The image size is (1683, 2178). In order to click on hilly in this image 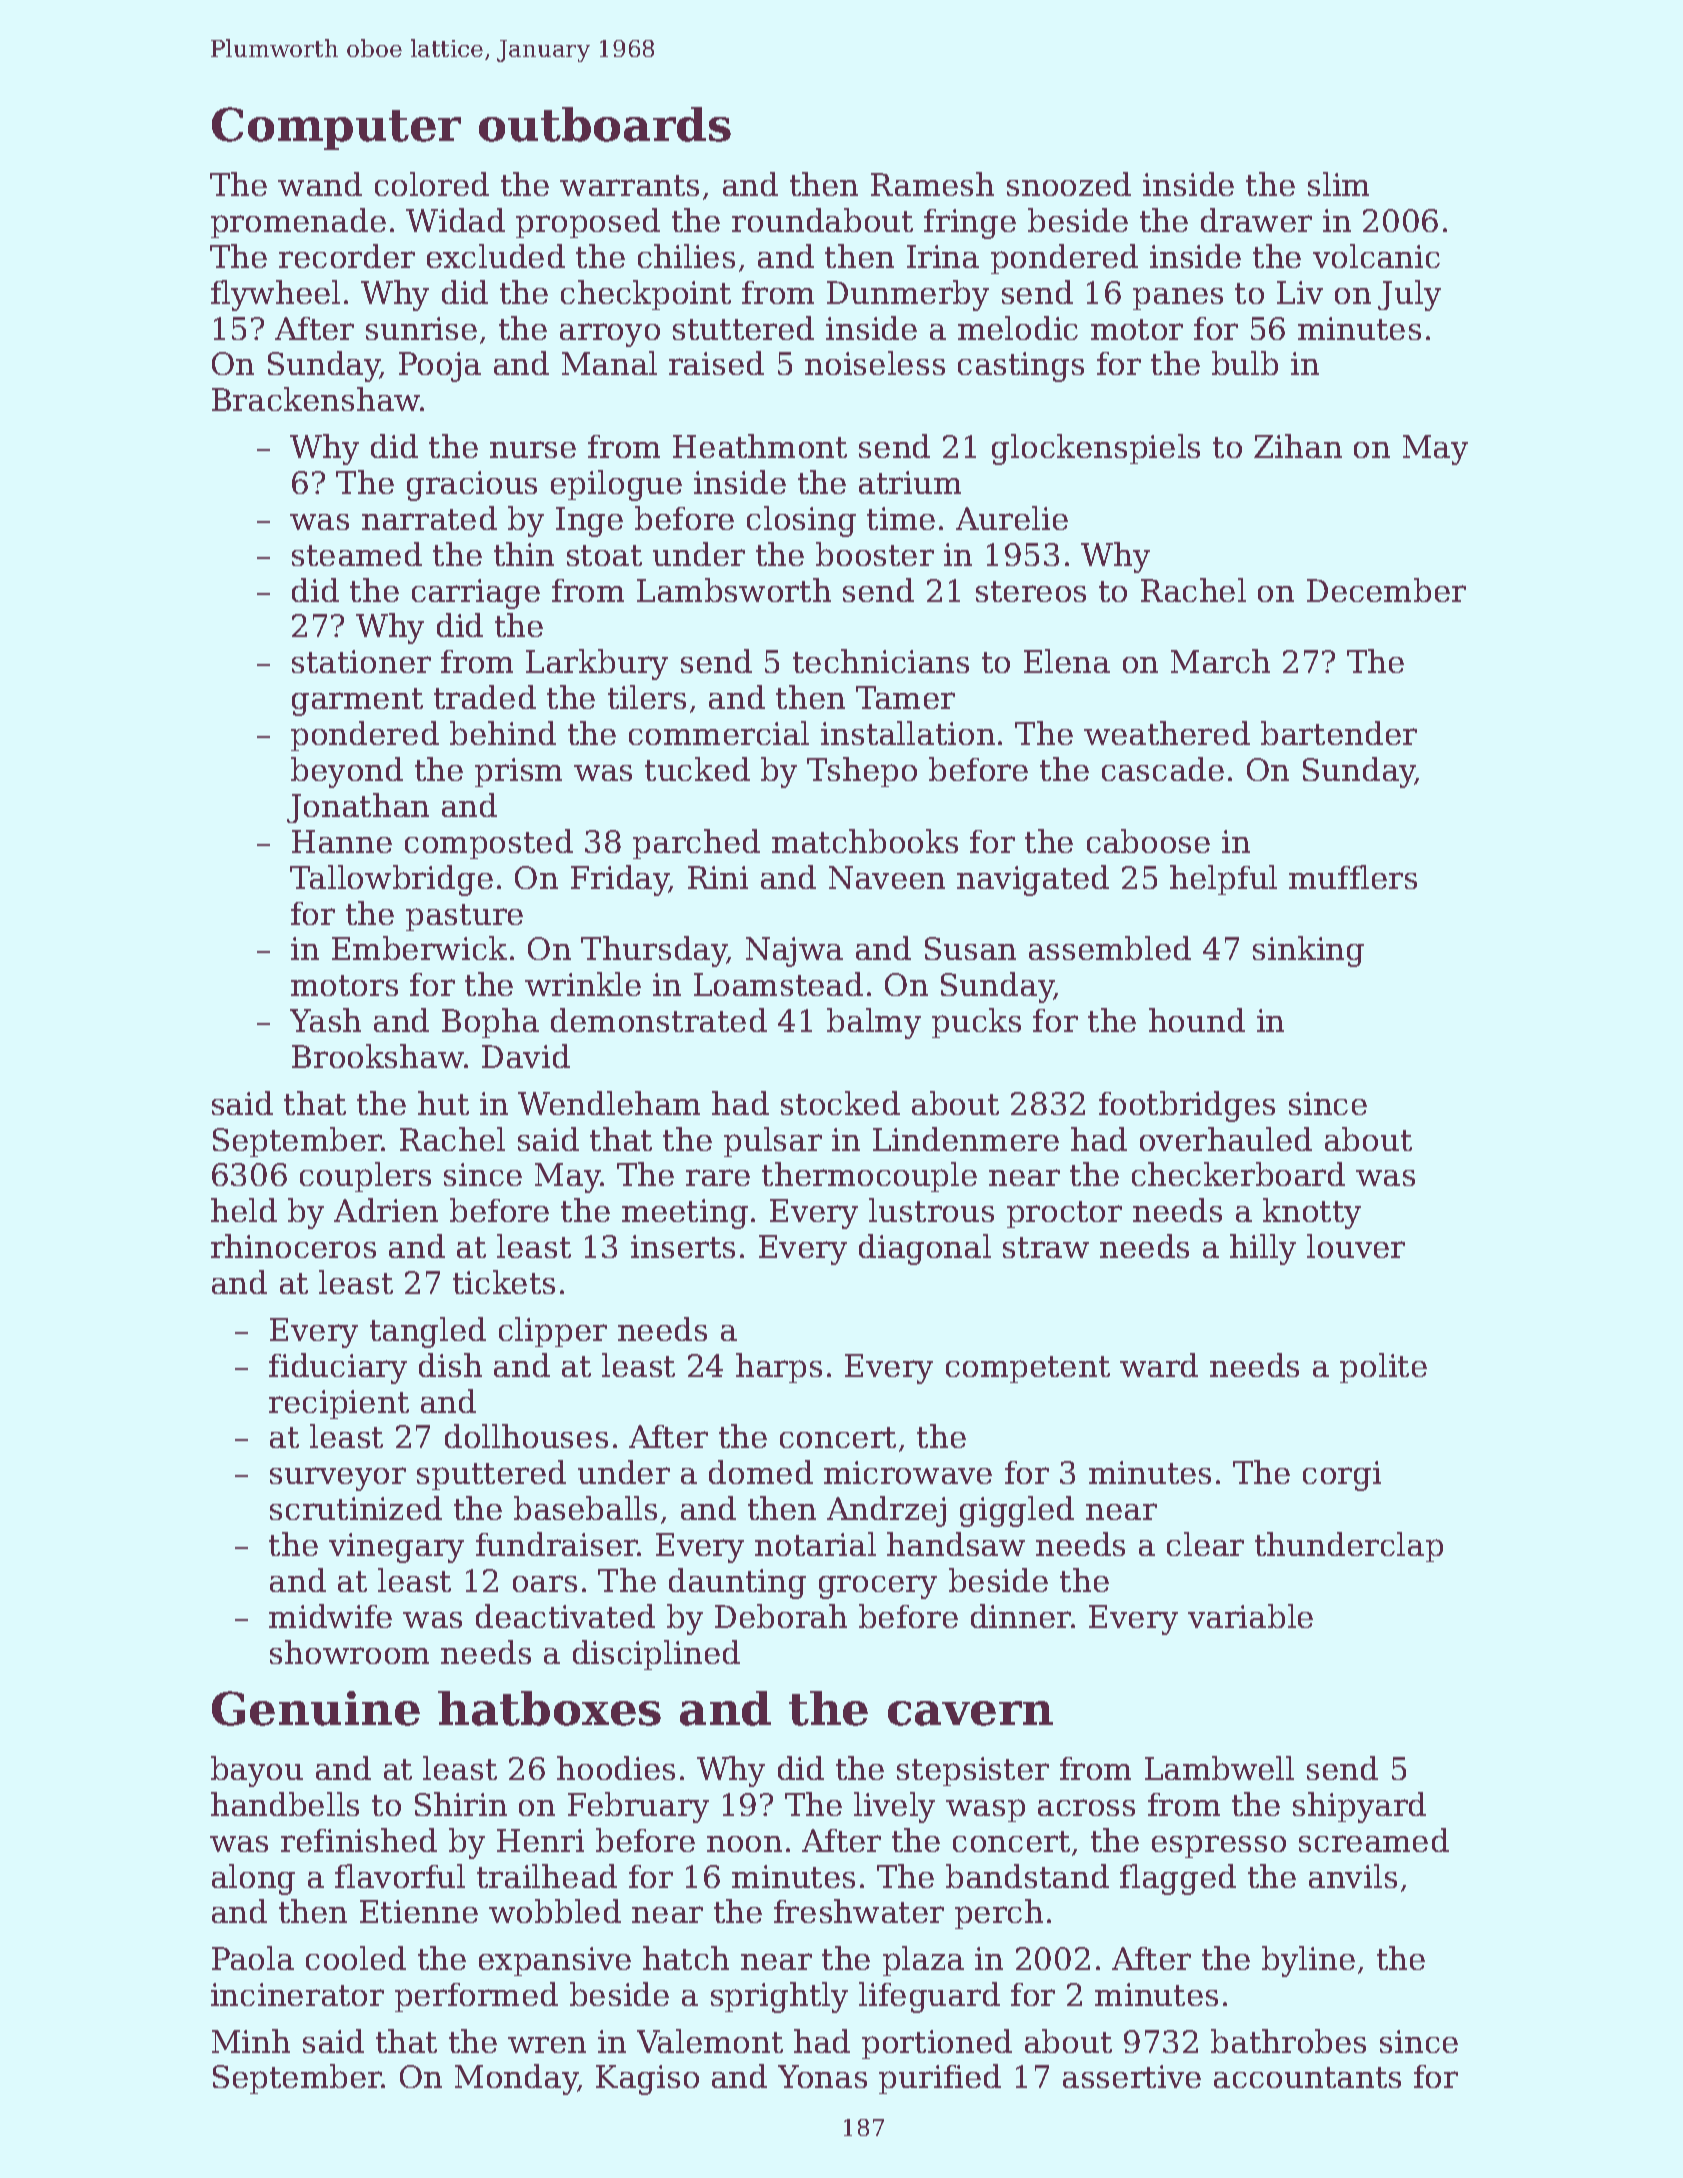, I will do `click(1263, 1249)`.
